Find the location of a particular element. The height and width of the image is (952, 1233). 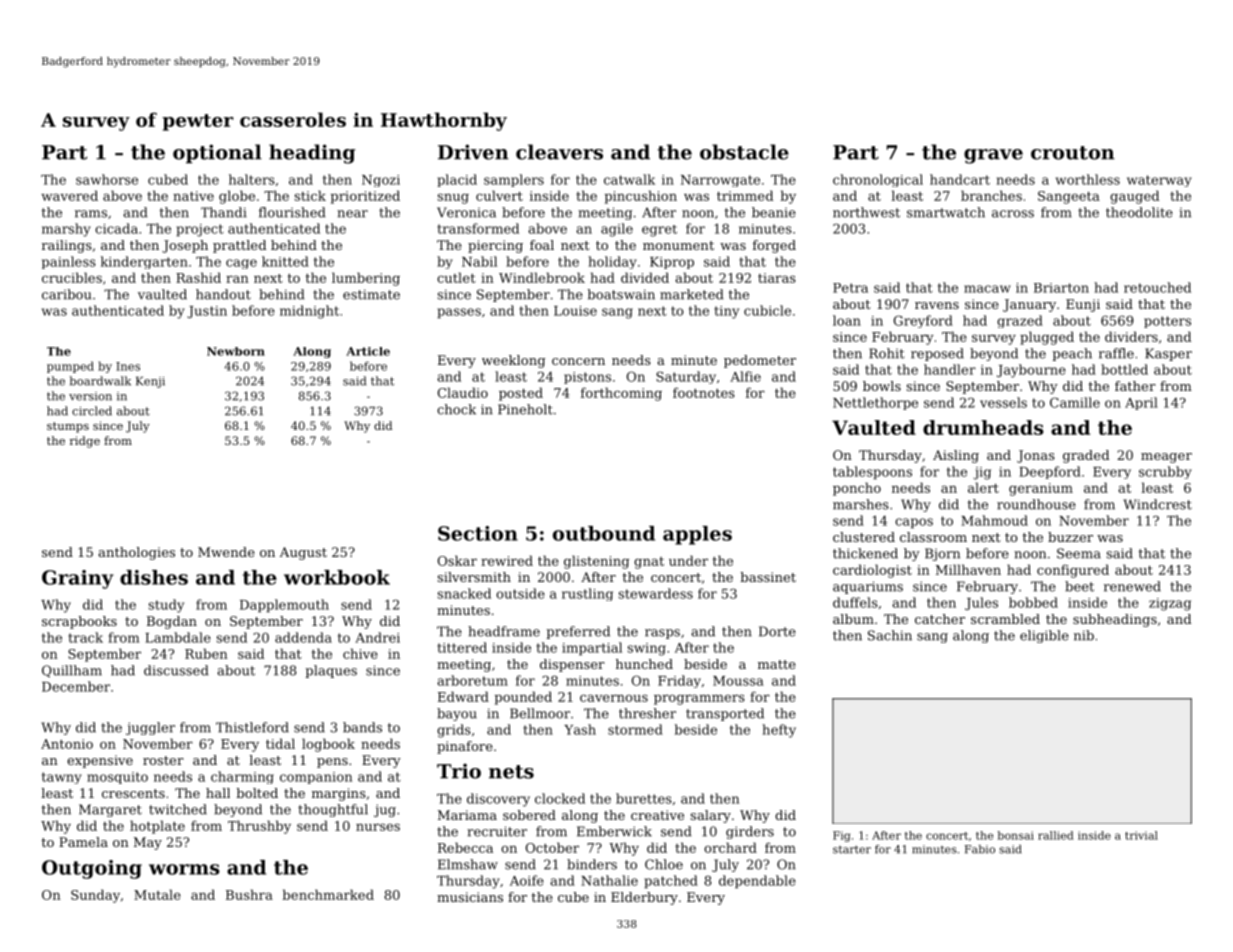

Pamela is located at coordinates (83, 842).
